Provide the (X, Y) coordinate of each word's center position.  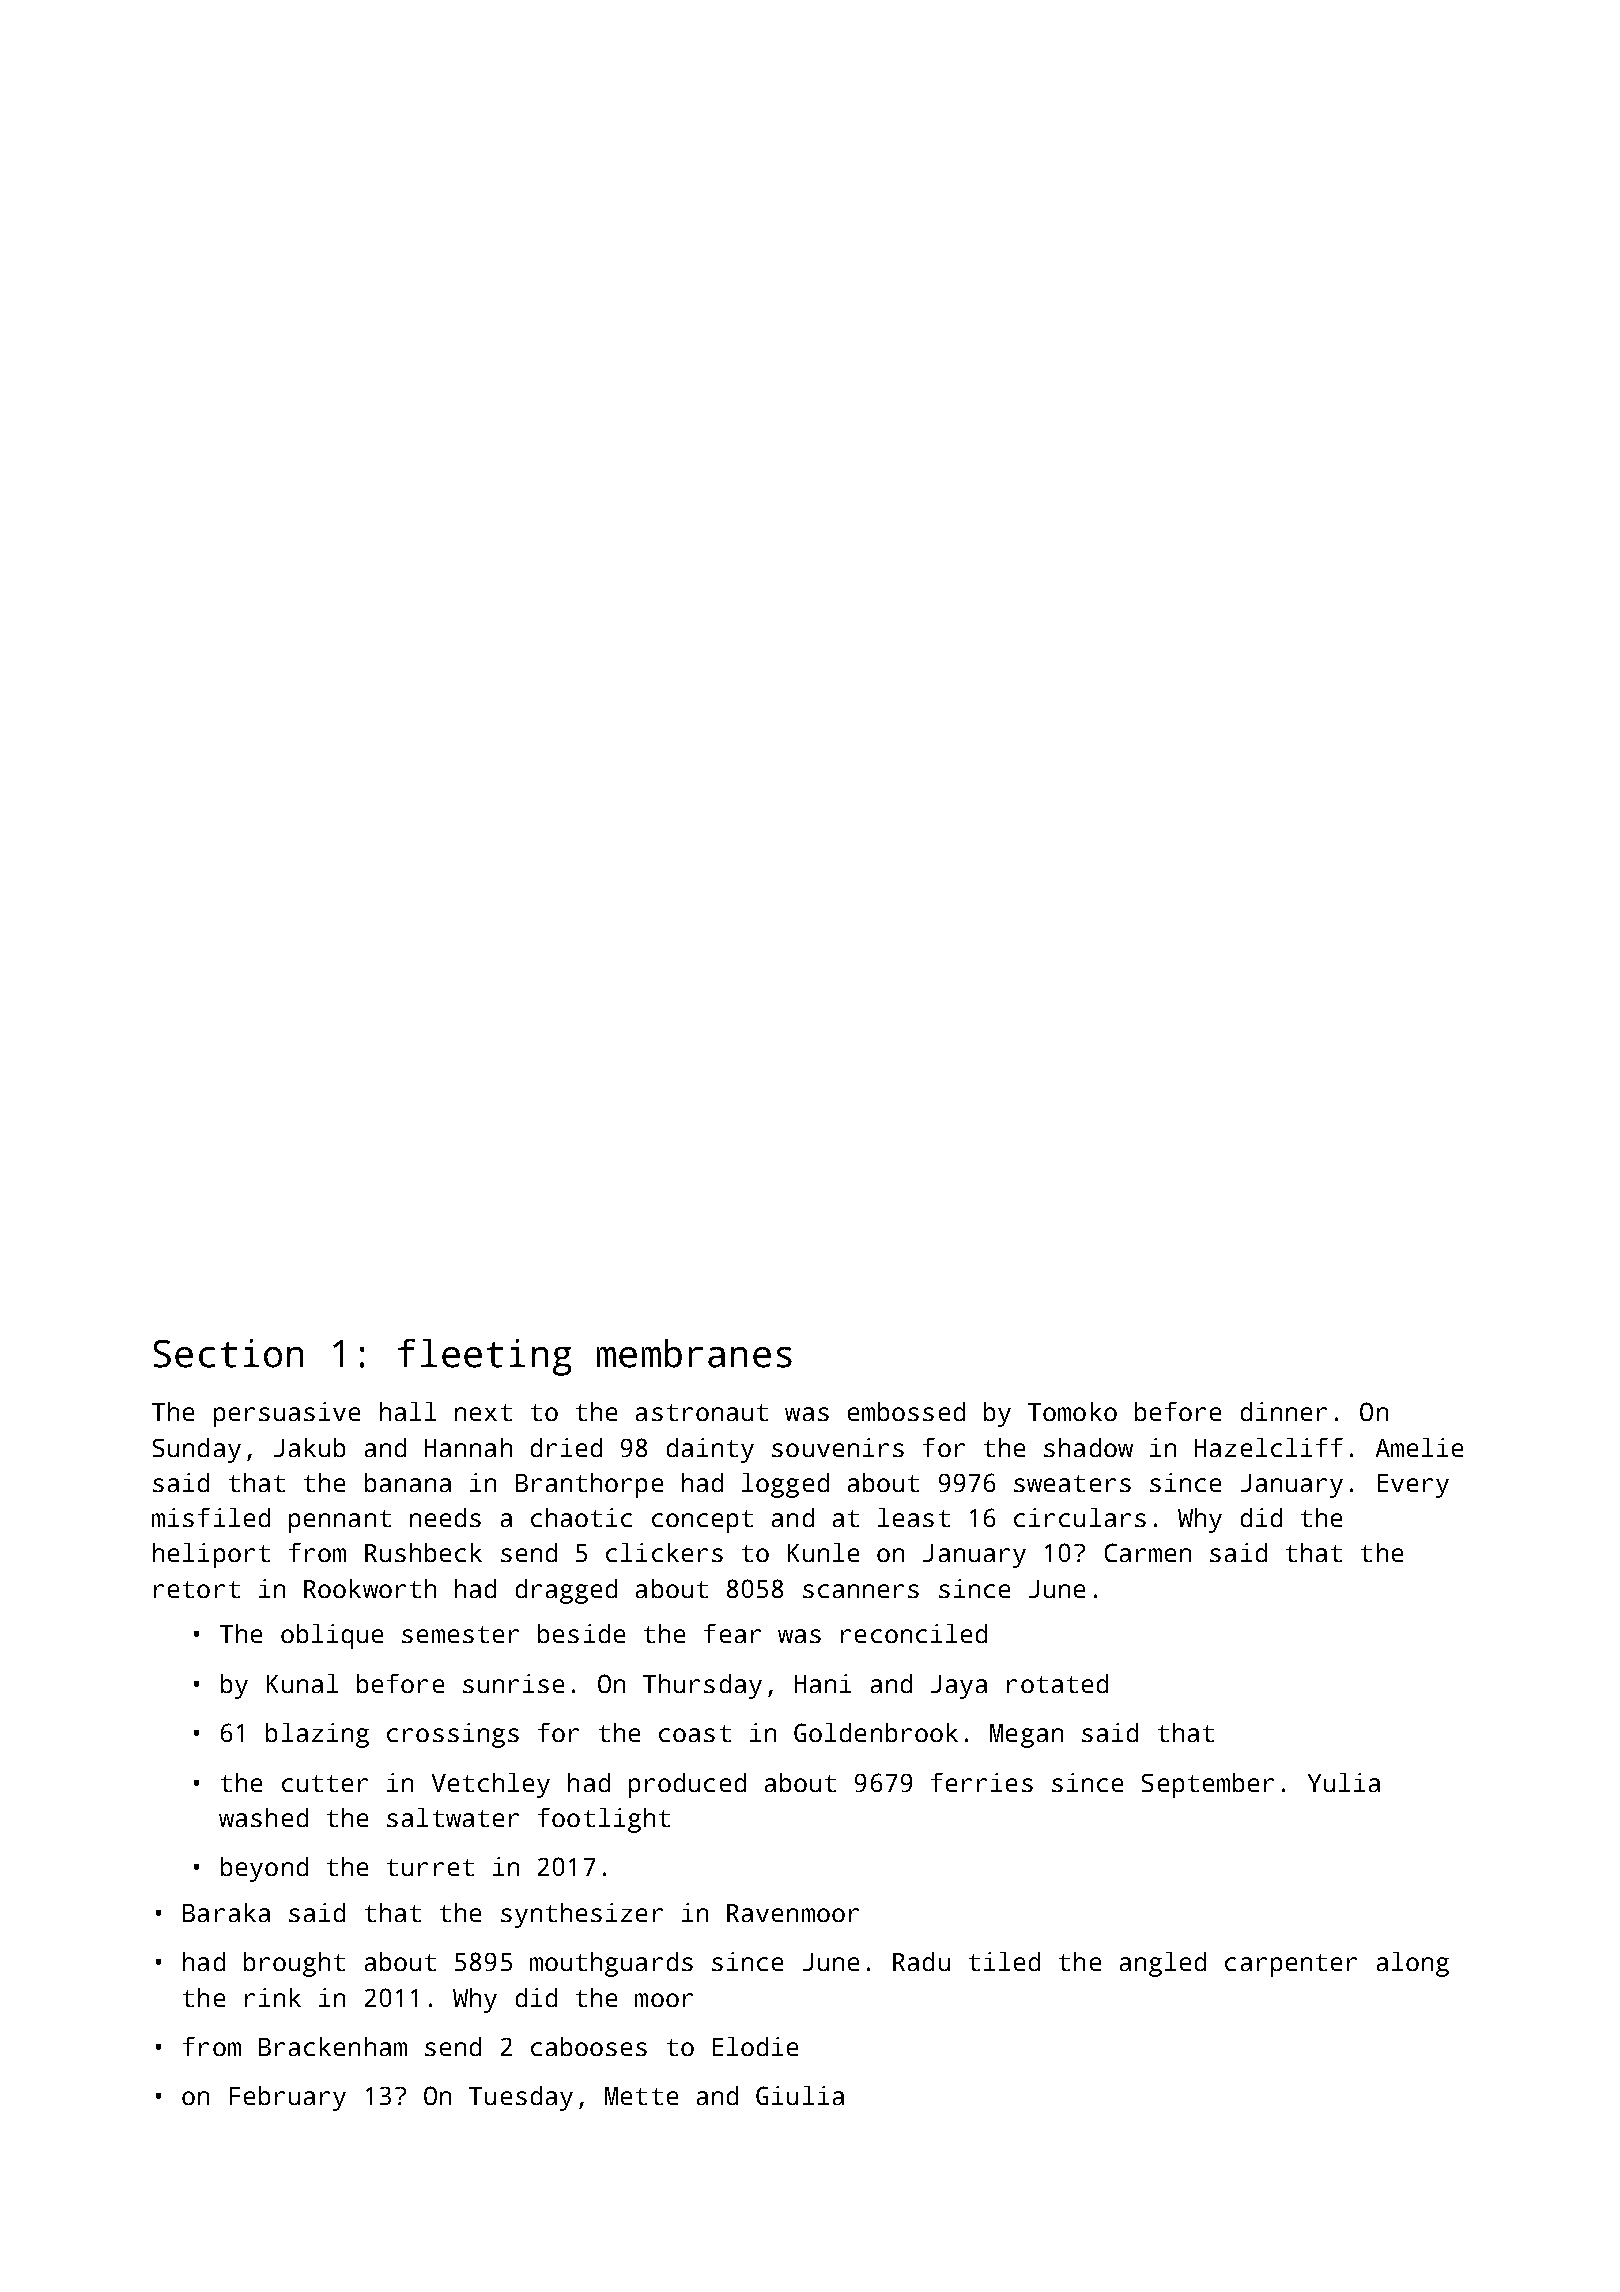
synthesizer (582, 1915)
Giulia (800, 2095)
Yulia (1344, 1782)
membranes (694, 1353)
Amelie (1419, 1447)
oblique (332, 1636)
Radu (921, 1961)
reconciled (914, 1633)
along (1413, 1964)
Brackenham (333, 2046)
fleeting (484, 1357)
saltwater (453, 1817)
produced (687, 1785)
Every (1413, 1486)
